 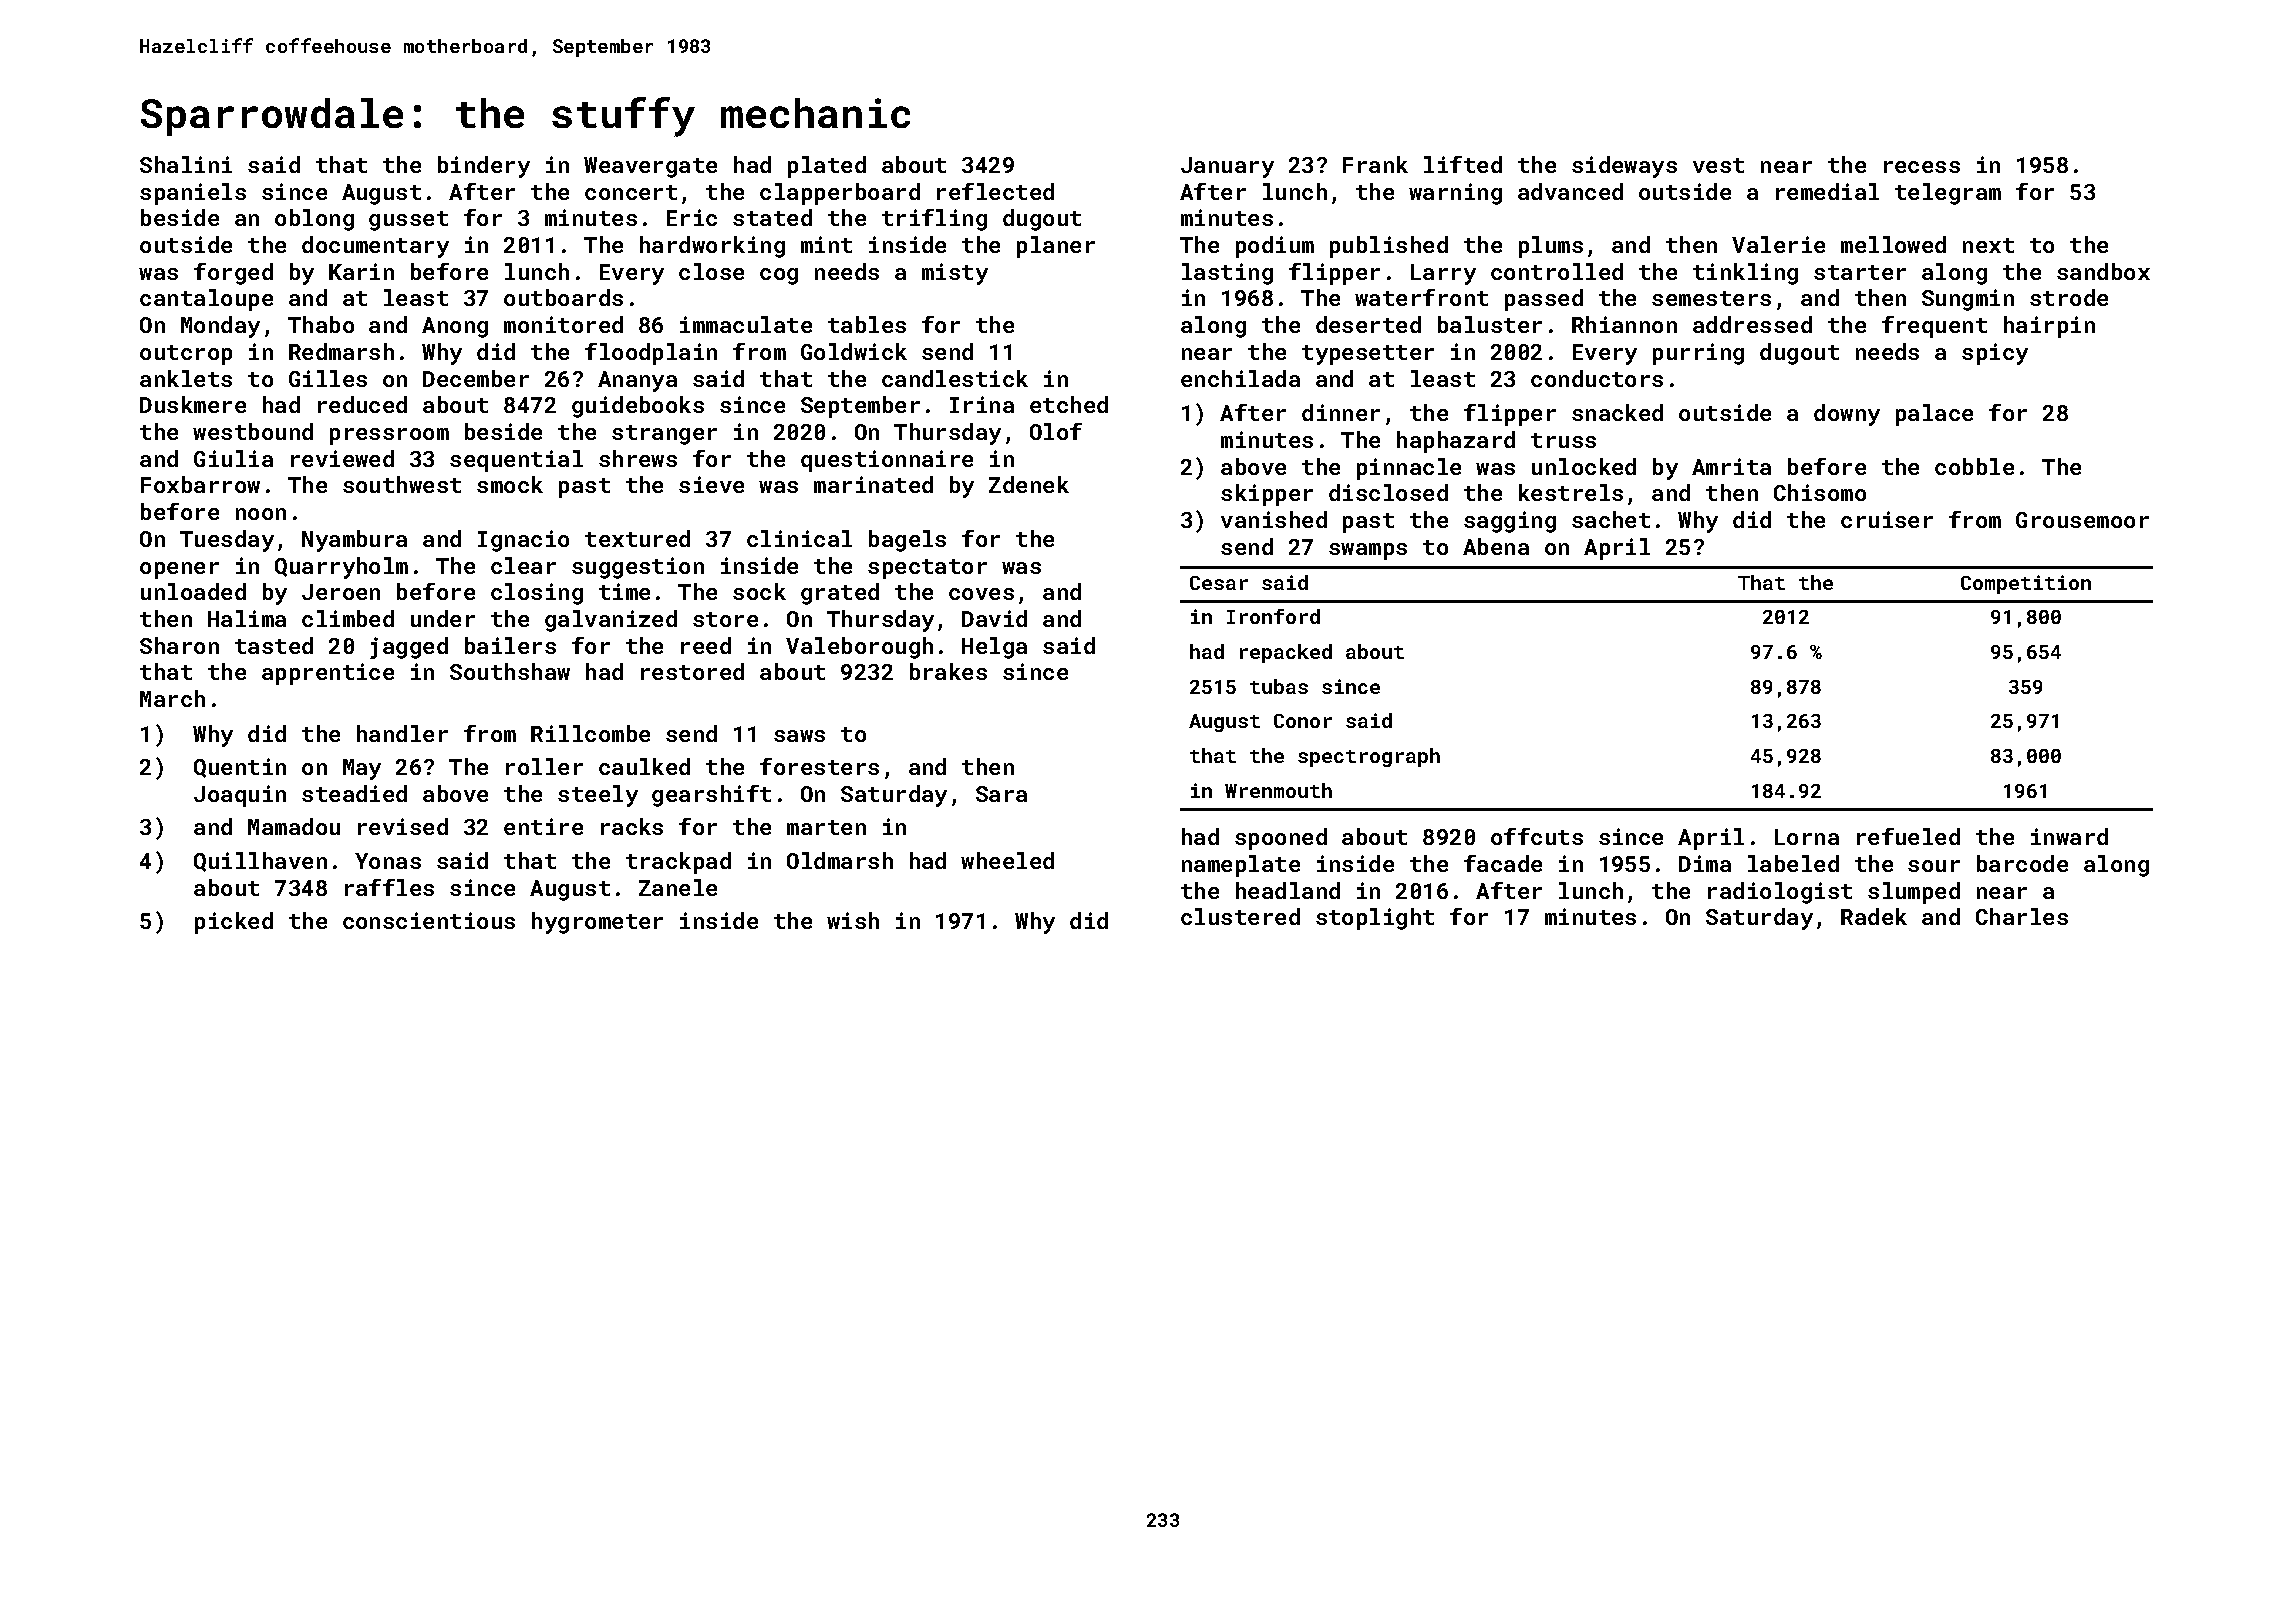 What do you see at coordinates (484, 167) in the screenshot?
I see `bindery` at bounding box center [484, 167].
